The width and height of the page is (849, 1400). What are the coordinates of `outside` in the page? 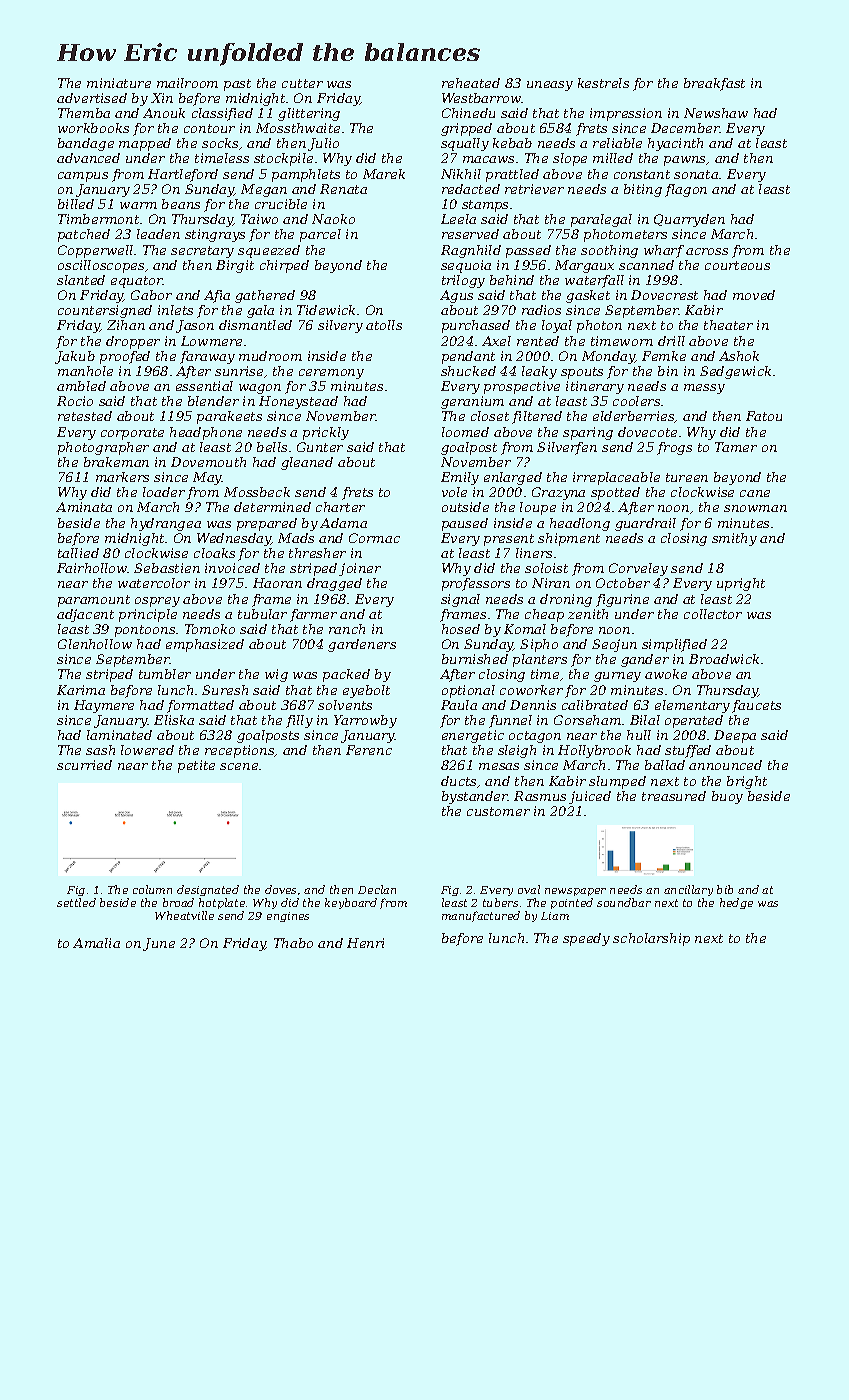 It's located at (465, 507).
